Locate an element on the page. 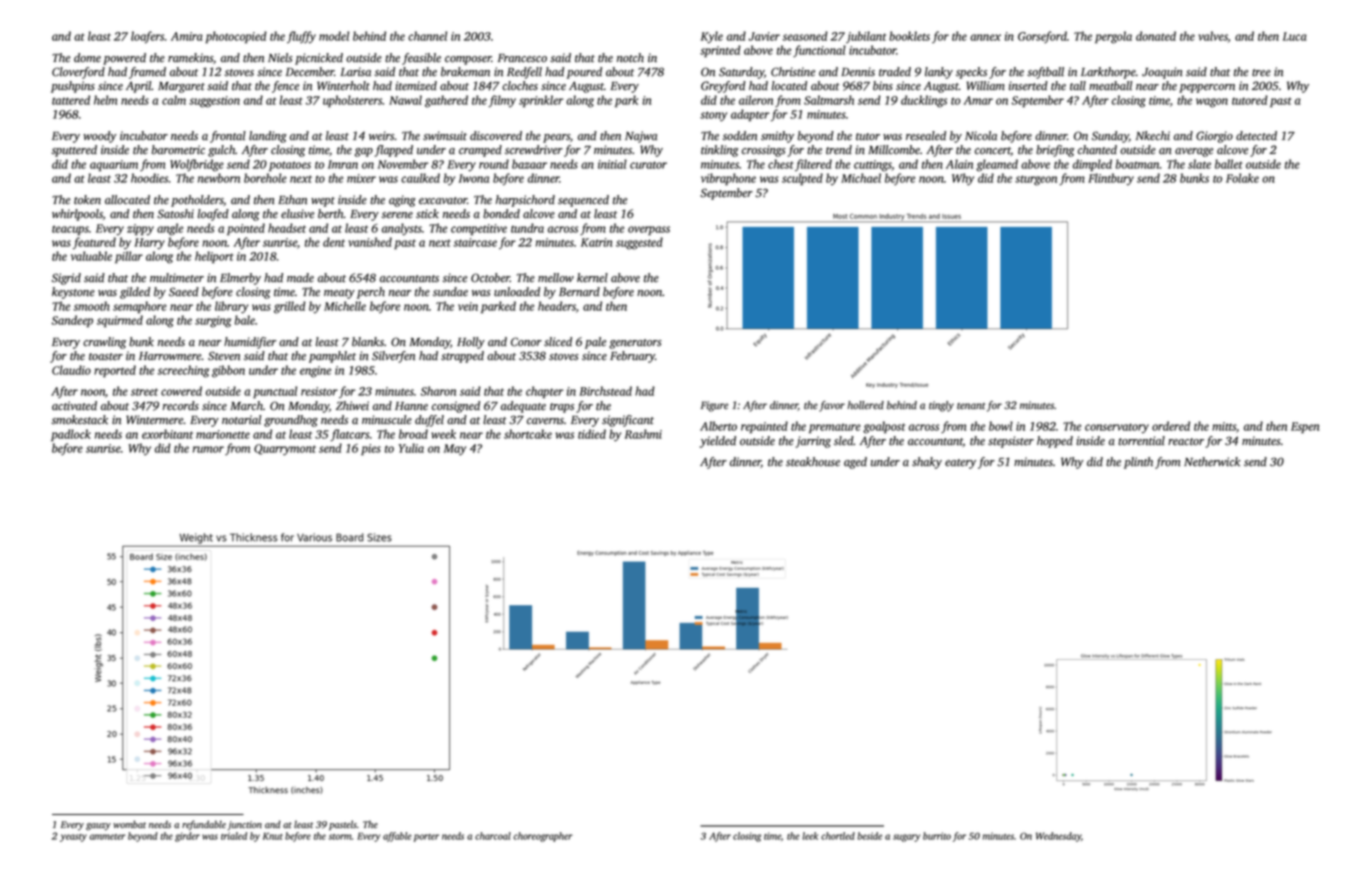 This document has height=887, width=1372. ammeter is located at coordinates (107, 837).
